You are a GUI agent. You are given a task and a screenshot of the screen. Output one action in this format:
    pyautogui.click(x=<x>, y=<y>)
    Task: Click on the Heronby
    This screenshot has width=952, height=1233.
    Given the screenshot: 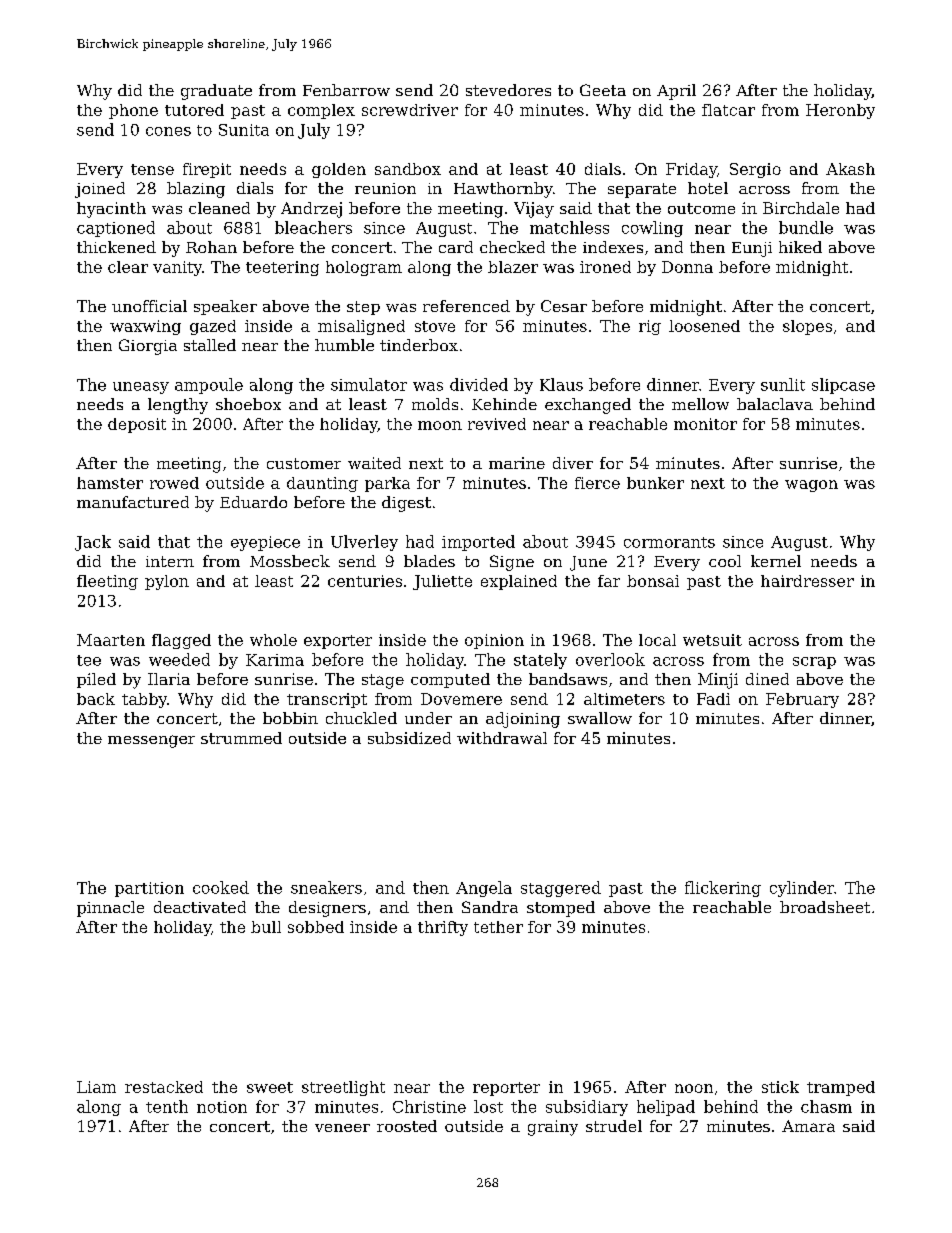 What is the action you would take?
    pyautogui.click(x=840, y=111)
